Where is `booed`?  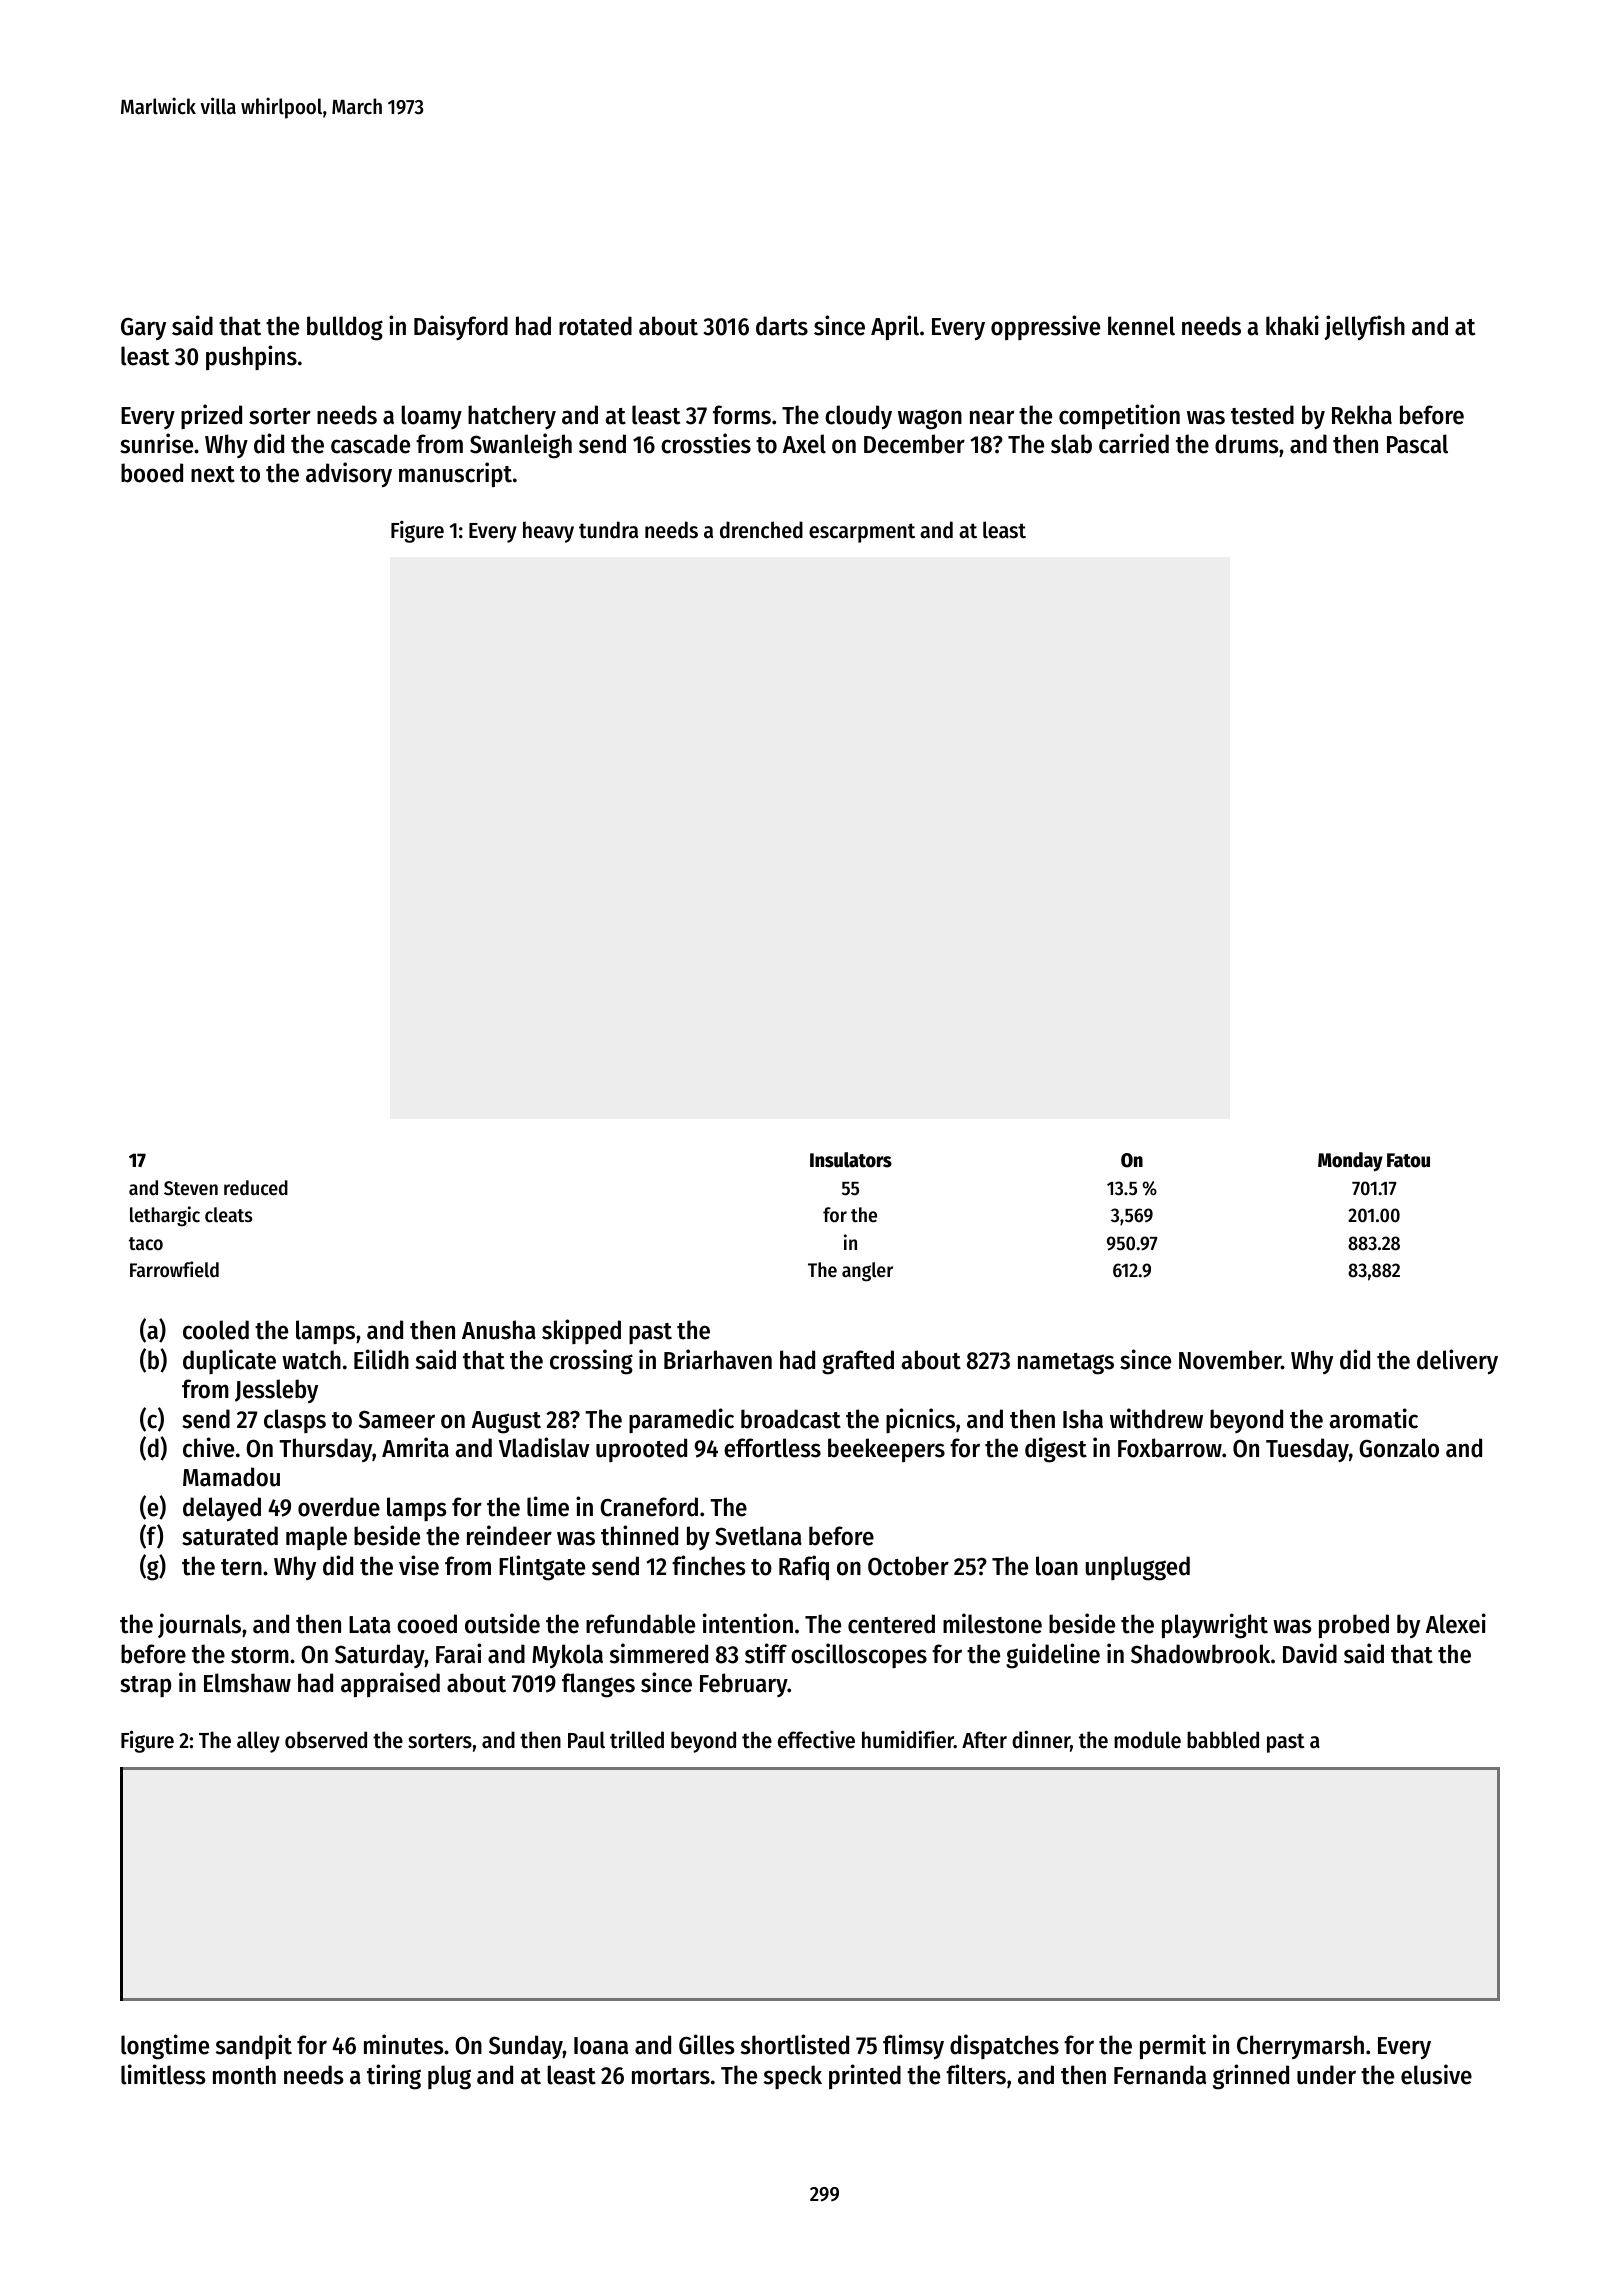
booed is located at coordinates (152, 473).
